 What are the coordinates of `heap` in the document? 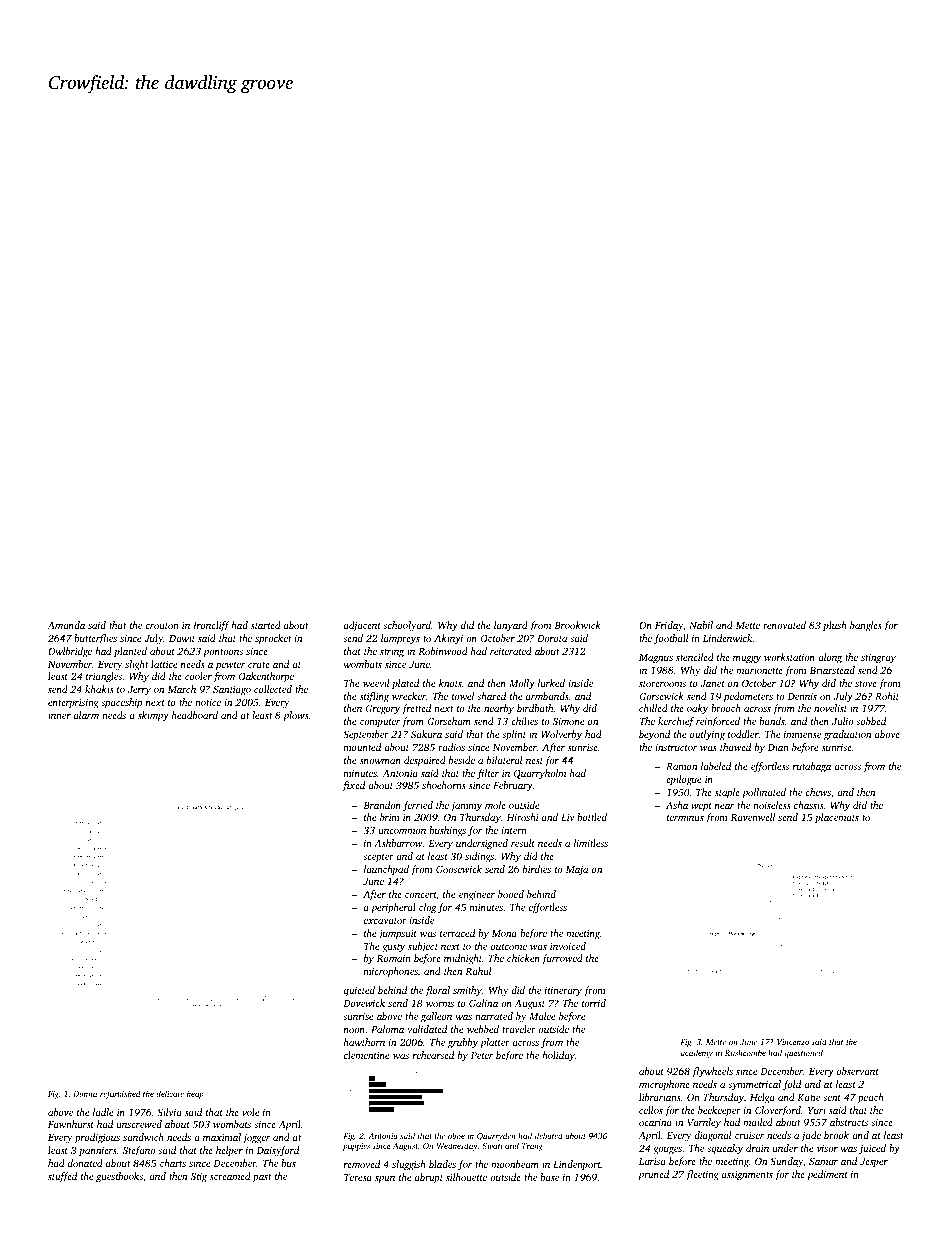 It's located at (195, 1094).
